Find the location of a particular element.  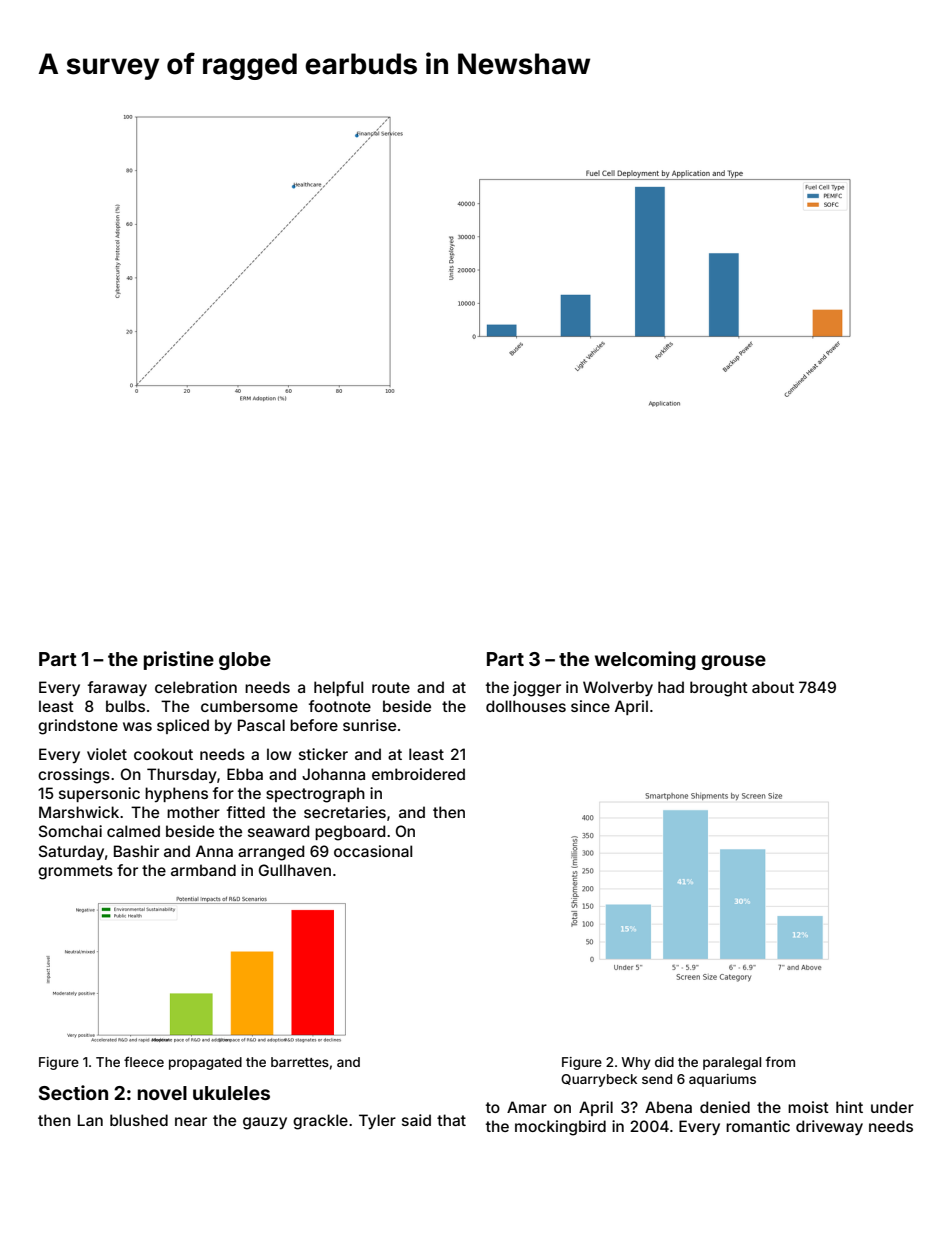

occasional is located at coordinates (373, 851).
